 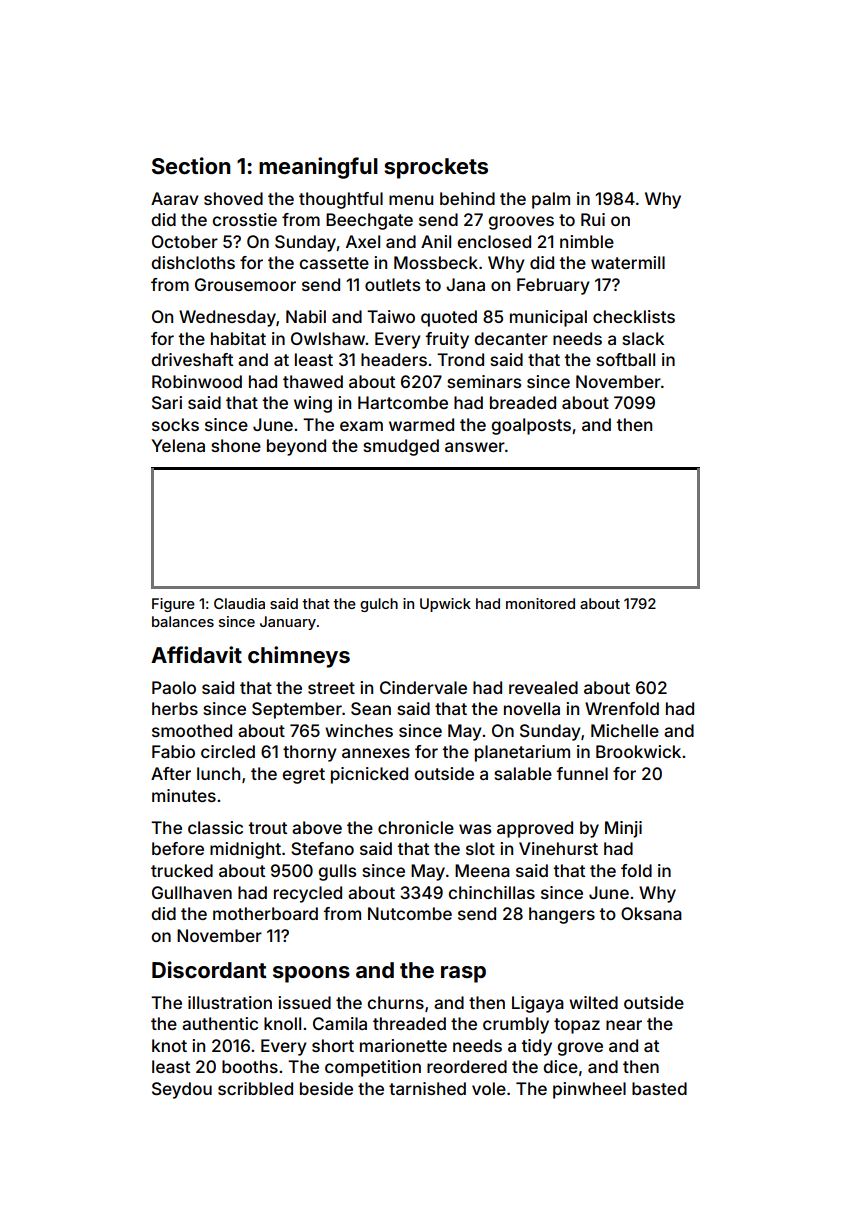 What do you see at coordinates (173, 605) in the screenshot?
I see `Figure` at bounding box center [173, 605].
